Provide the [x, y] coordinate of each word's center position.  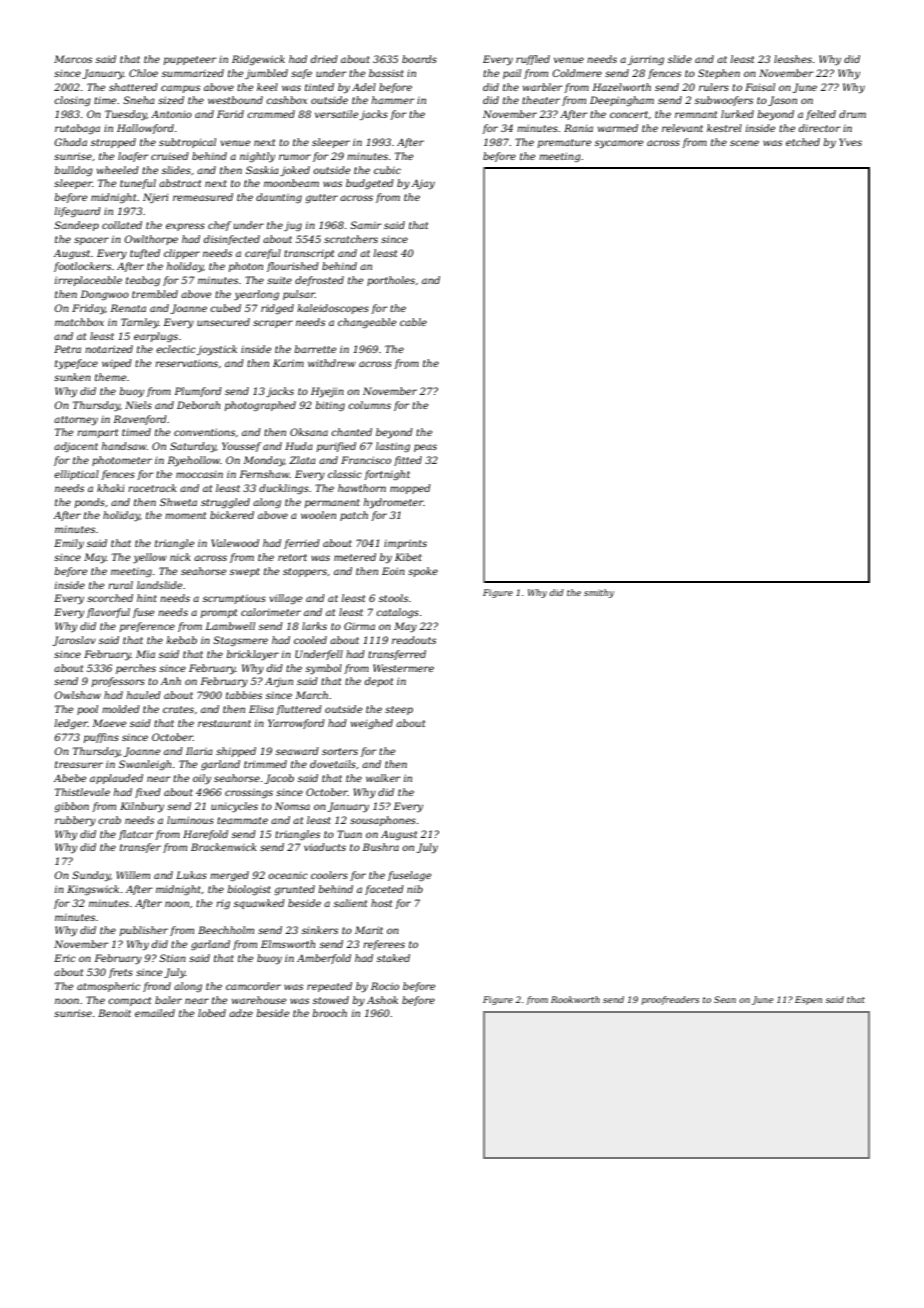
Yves [850, 142]
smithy [599, 593]
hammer [393, 100]
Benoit [114, 1013]
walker [383, 778]
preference [147, 627]
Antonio [171, 114]
